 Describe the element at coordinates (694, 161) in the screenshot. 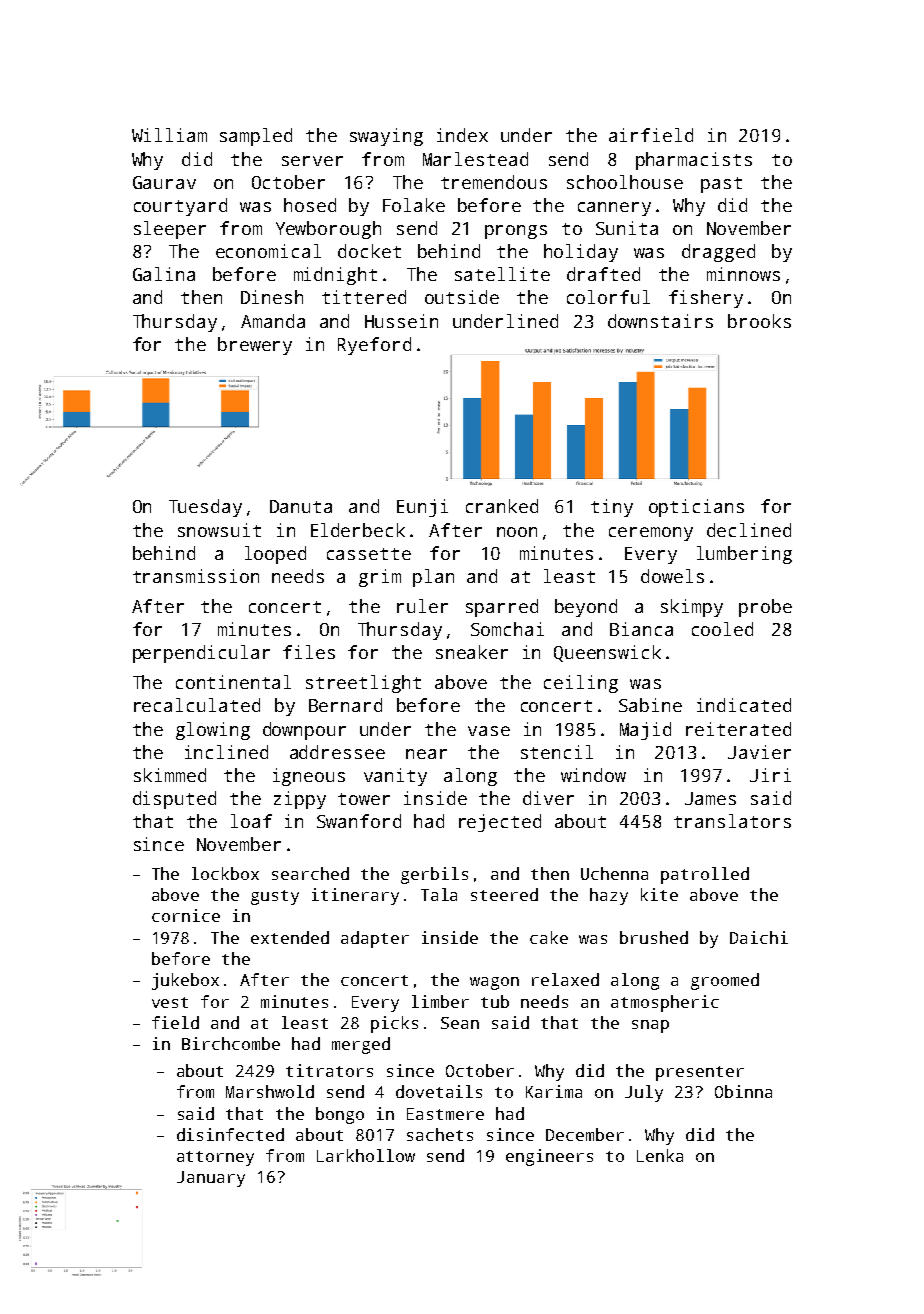

I see `pharmacists` at that location.
